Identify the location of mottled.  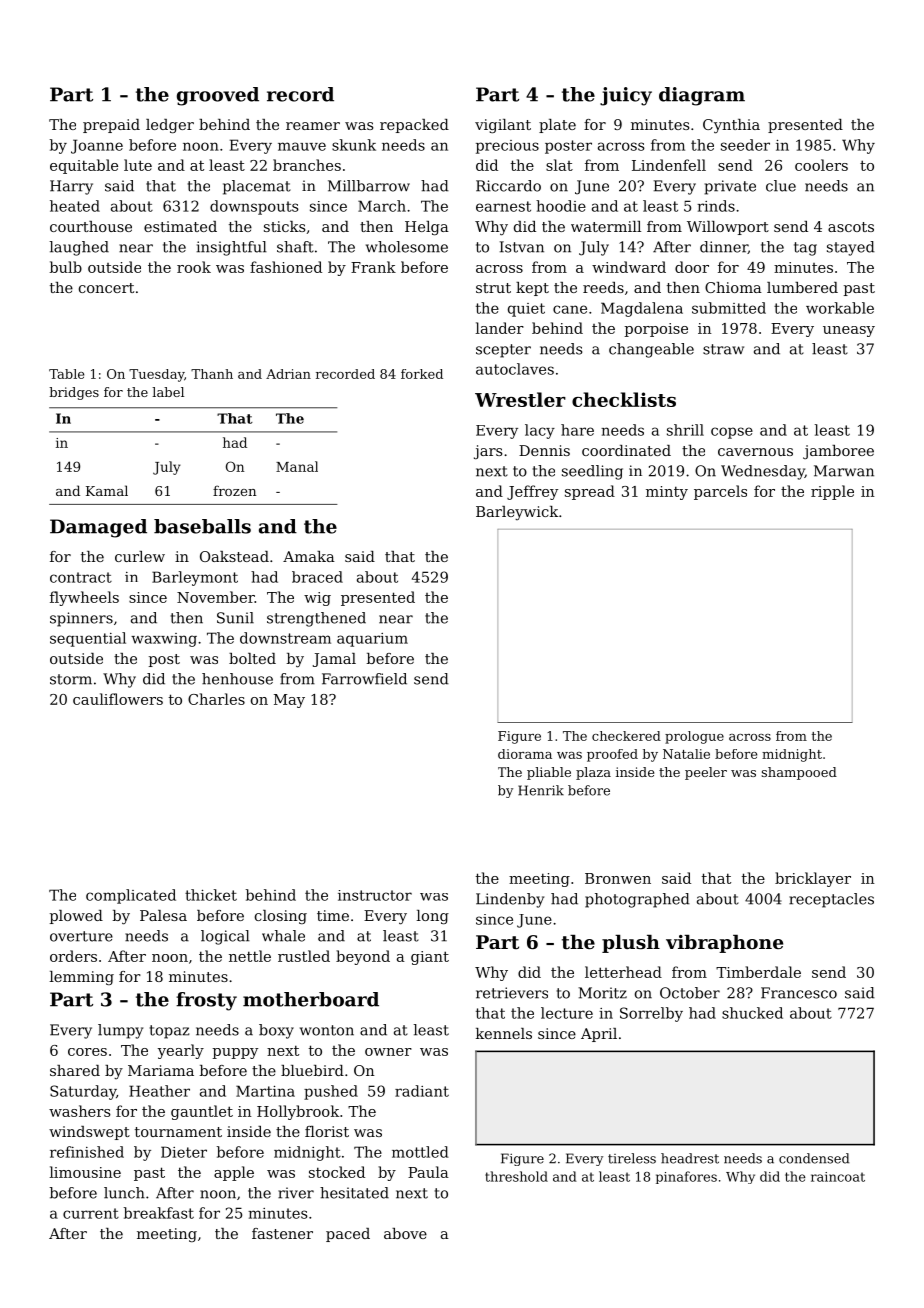
(420, 1152).
